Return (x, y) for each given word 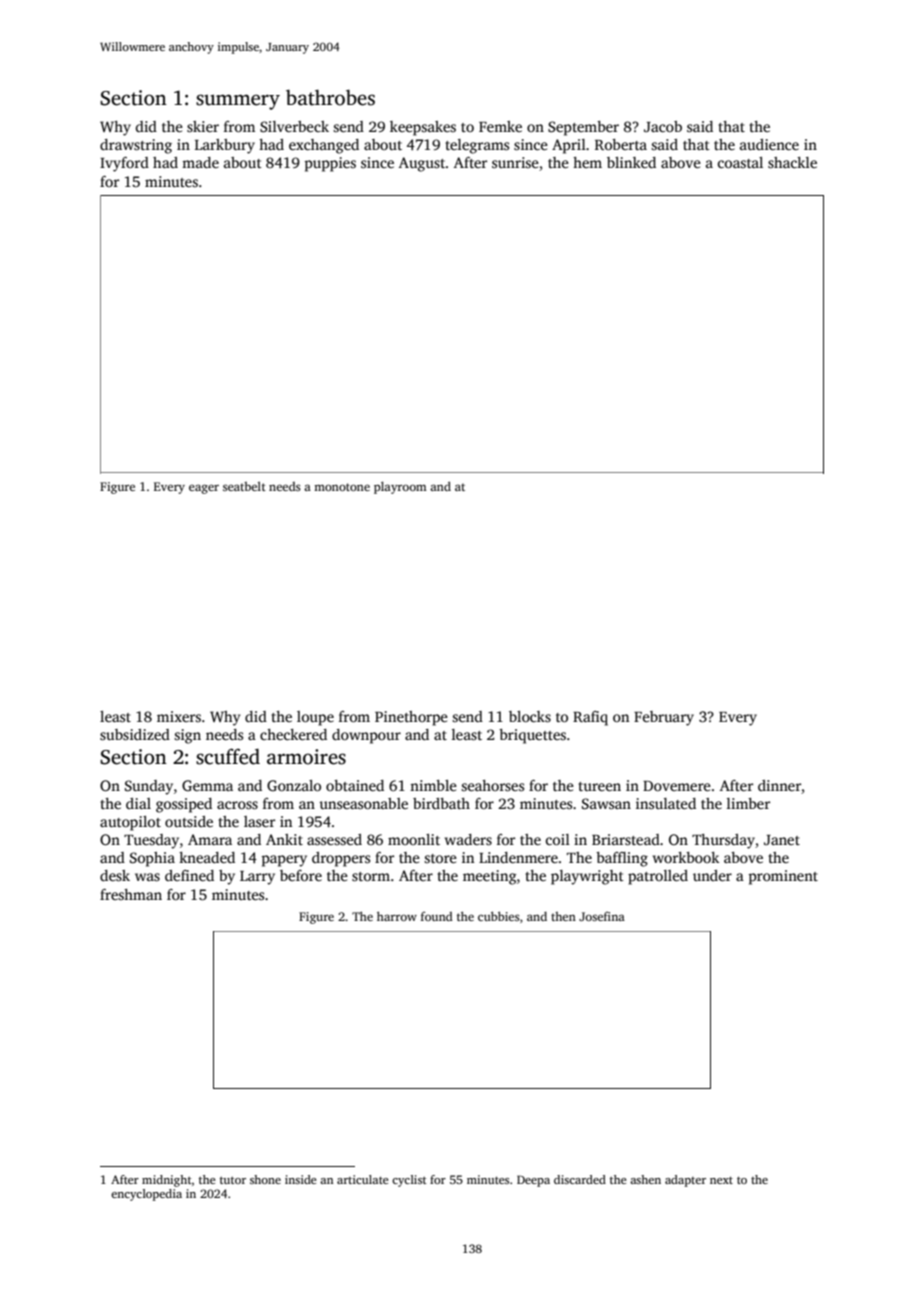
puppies (330, 164)
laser (259, 821)
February (664, 718)
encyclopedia (146, 1195)
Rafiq (590, 718)
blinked (631, 162)
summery (238, 102)
